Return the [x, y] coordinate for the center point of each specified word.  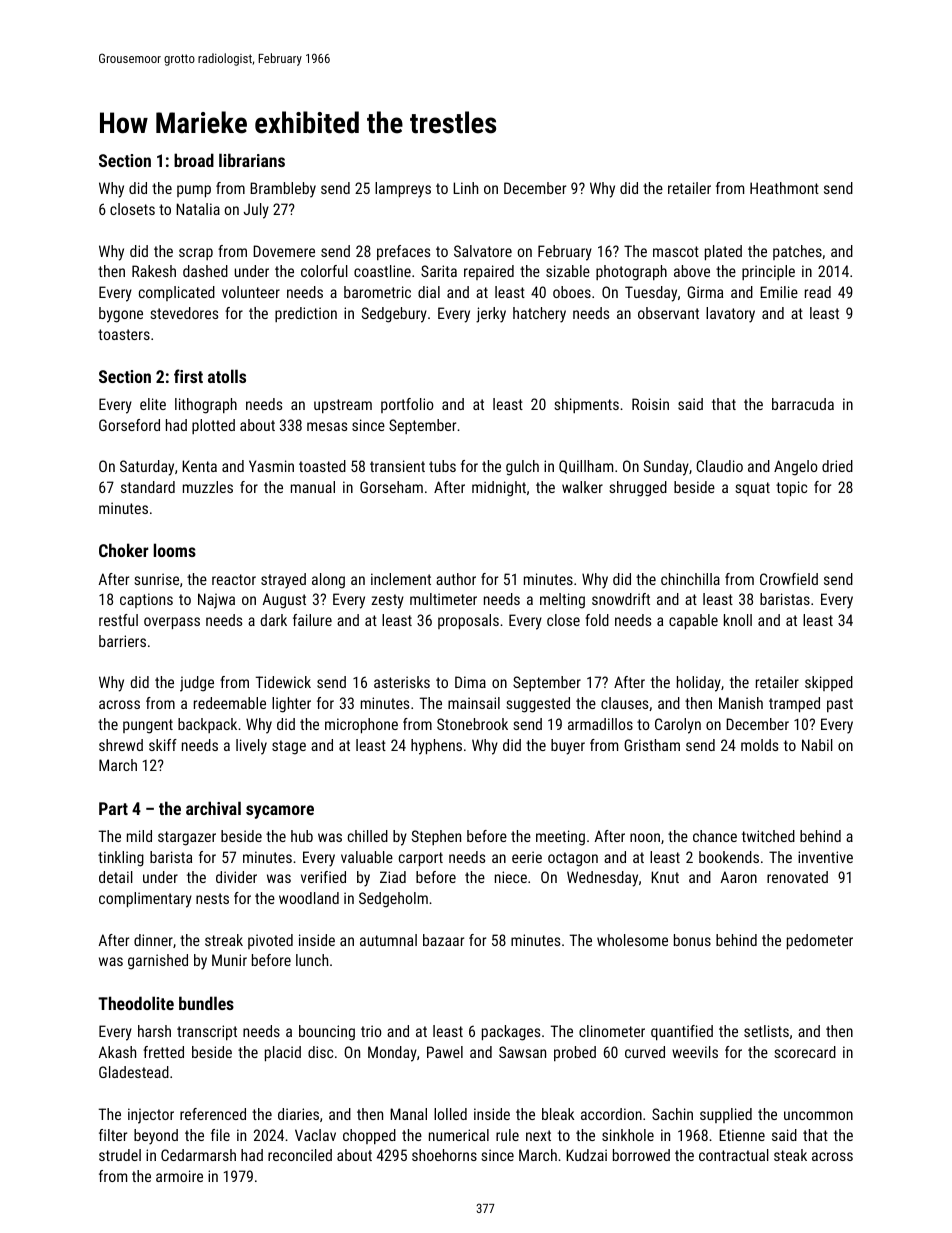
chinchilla [690, 579]
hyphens [436, 747]
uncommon [818, 1115]
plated [723, 252]
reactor [234, 579]
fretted [163, 1052]
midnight [499, 489]
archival [213, 808]
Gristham [652, 745]
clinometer [612, 1031]
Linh [465, 188]
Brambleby [283, 190]
